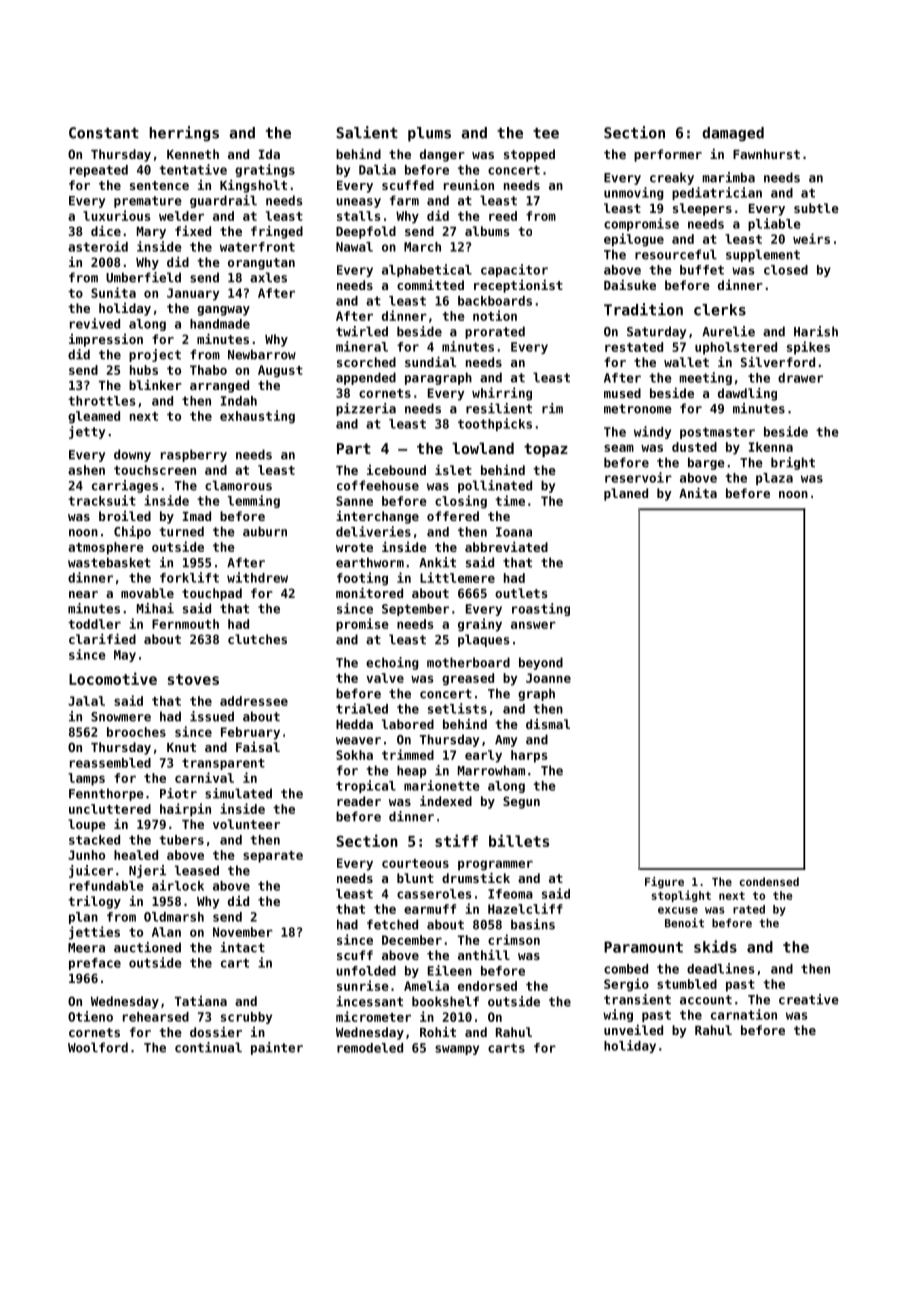 The width and height of the page is (908, 1316). Describe the element at coordinates (430, 361) in the page. I see `sundial` at that location.
